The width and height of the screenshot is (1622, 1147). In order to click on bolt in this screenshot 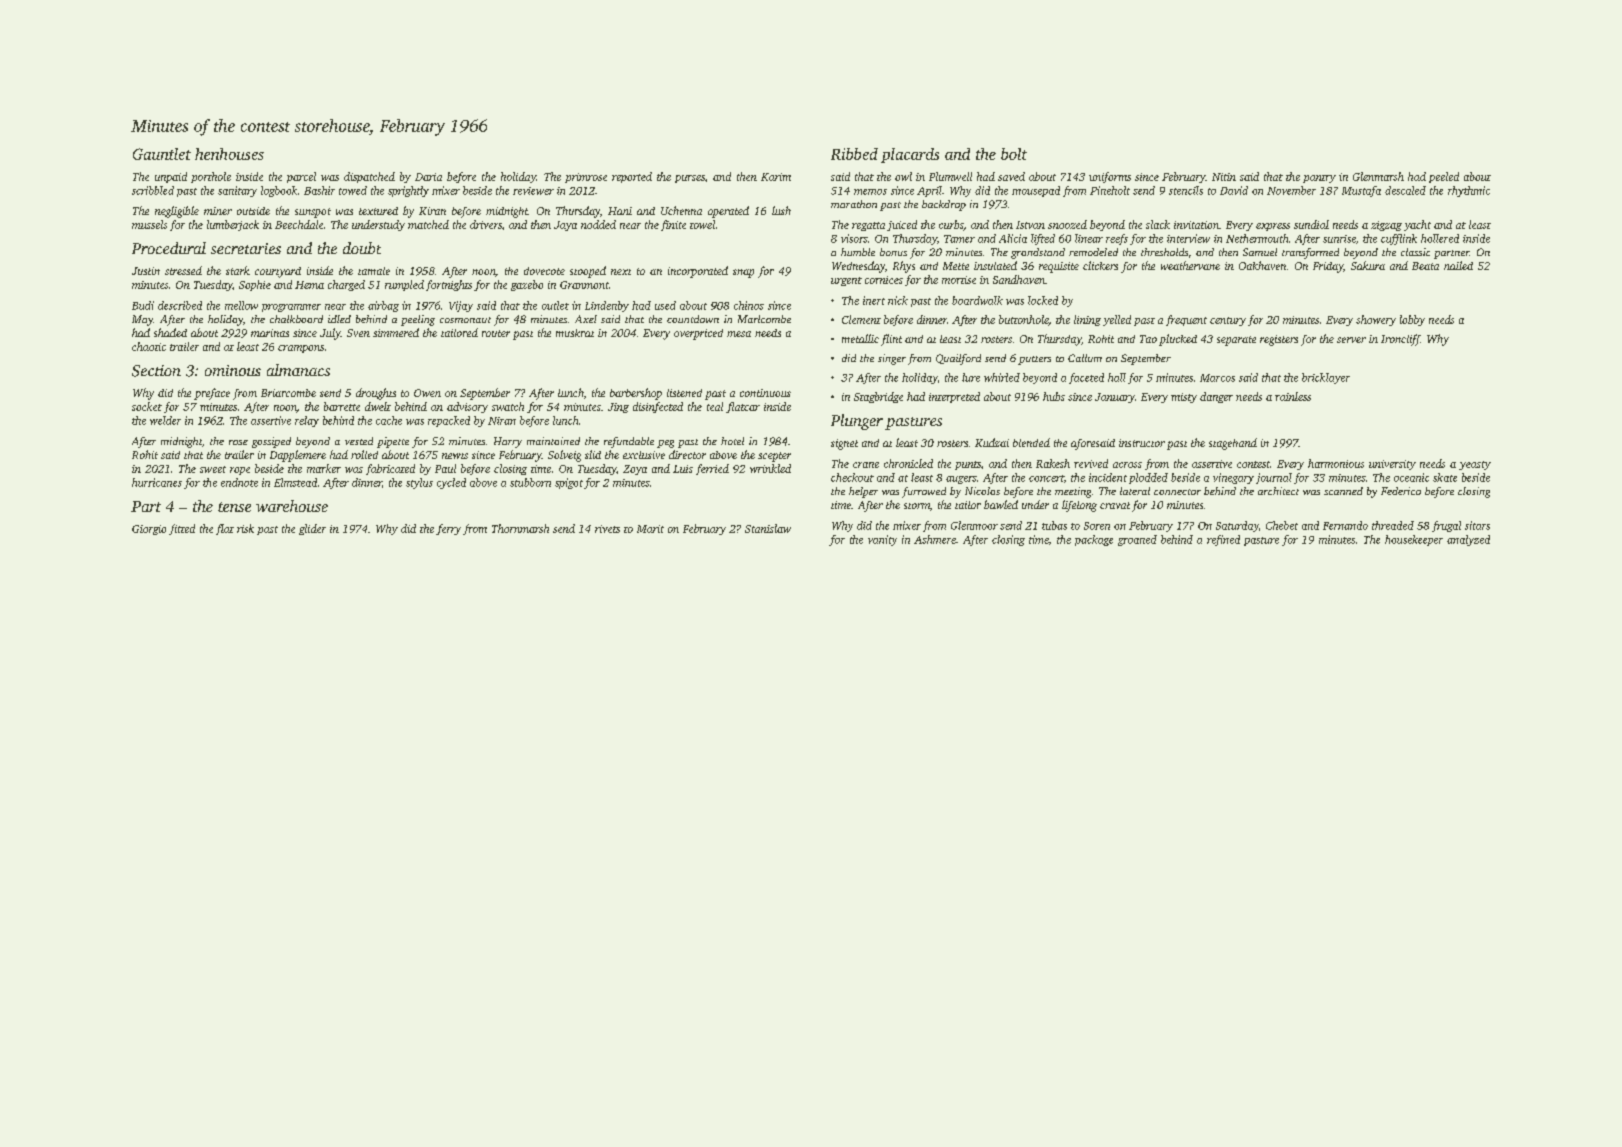, I will do `click(1014, 154)`.
